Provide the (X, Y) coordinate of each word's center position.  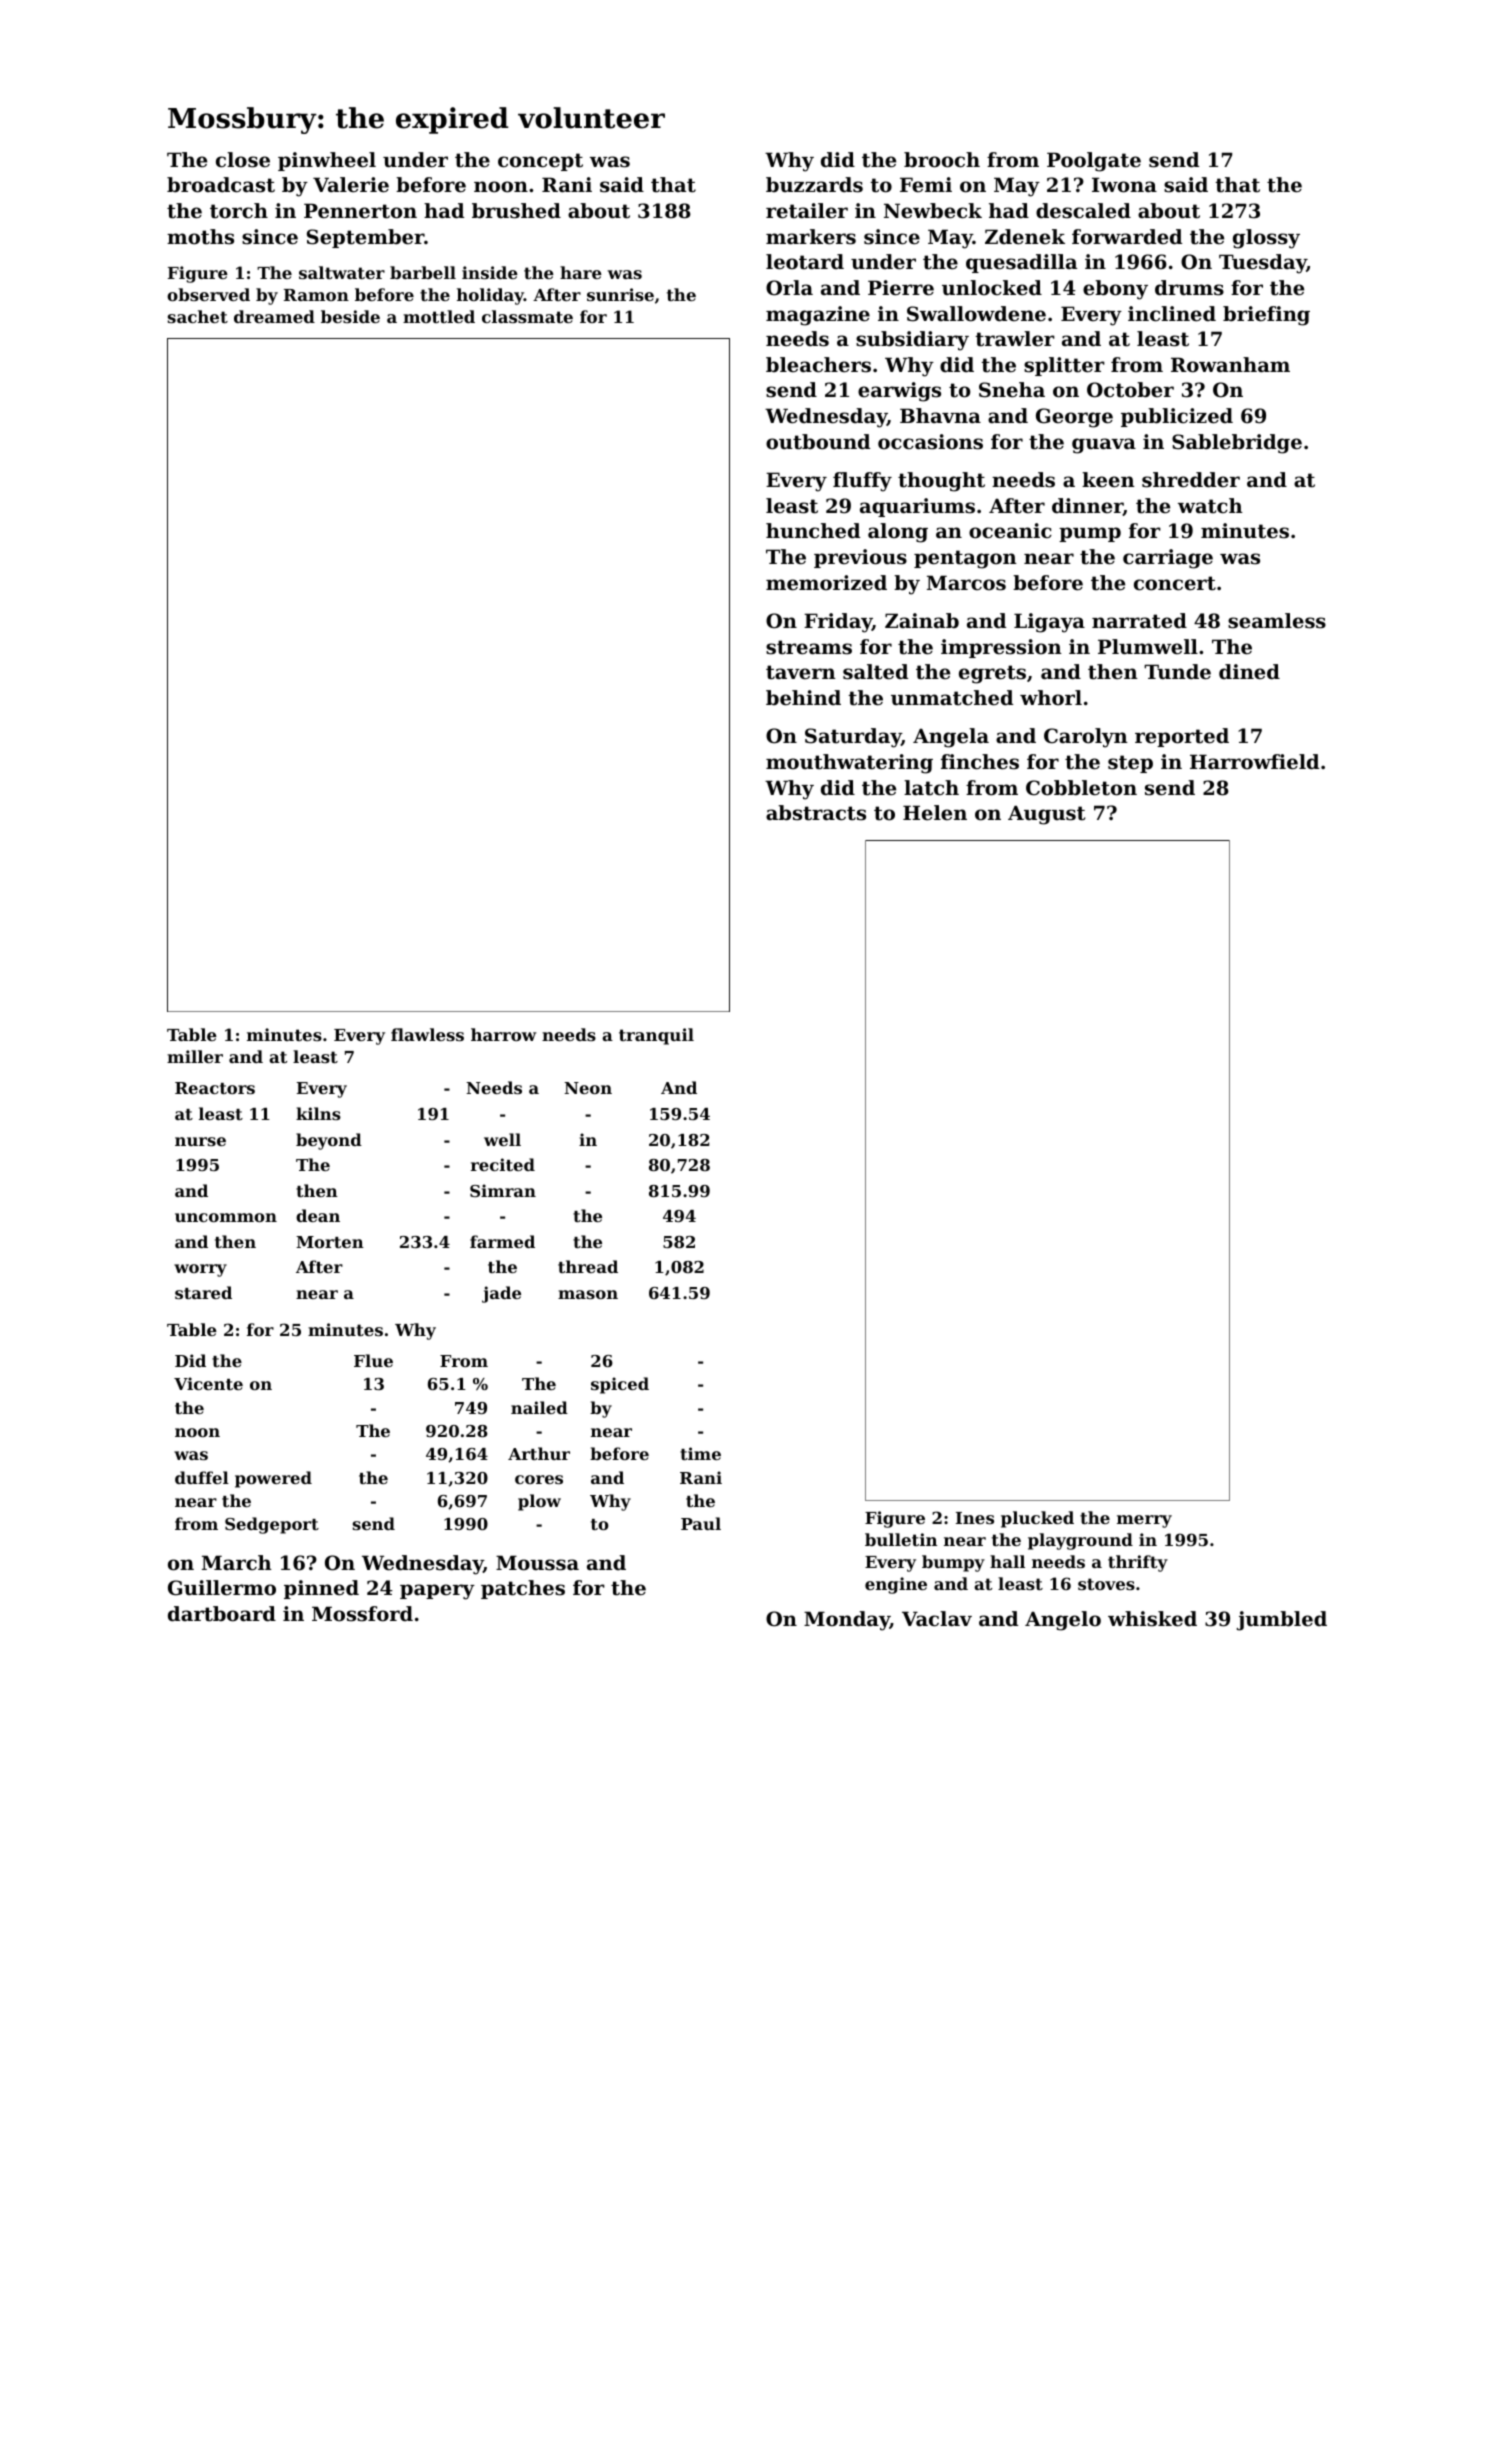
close (243, 160)
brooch (942, 160)
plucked (1037, 1519)
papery (437, 1592)
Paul (701, 1523)
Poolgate (1094, 162)
